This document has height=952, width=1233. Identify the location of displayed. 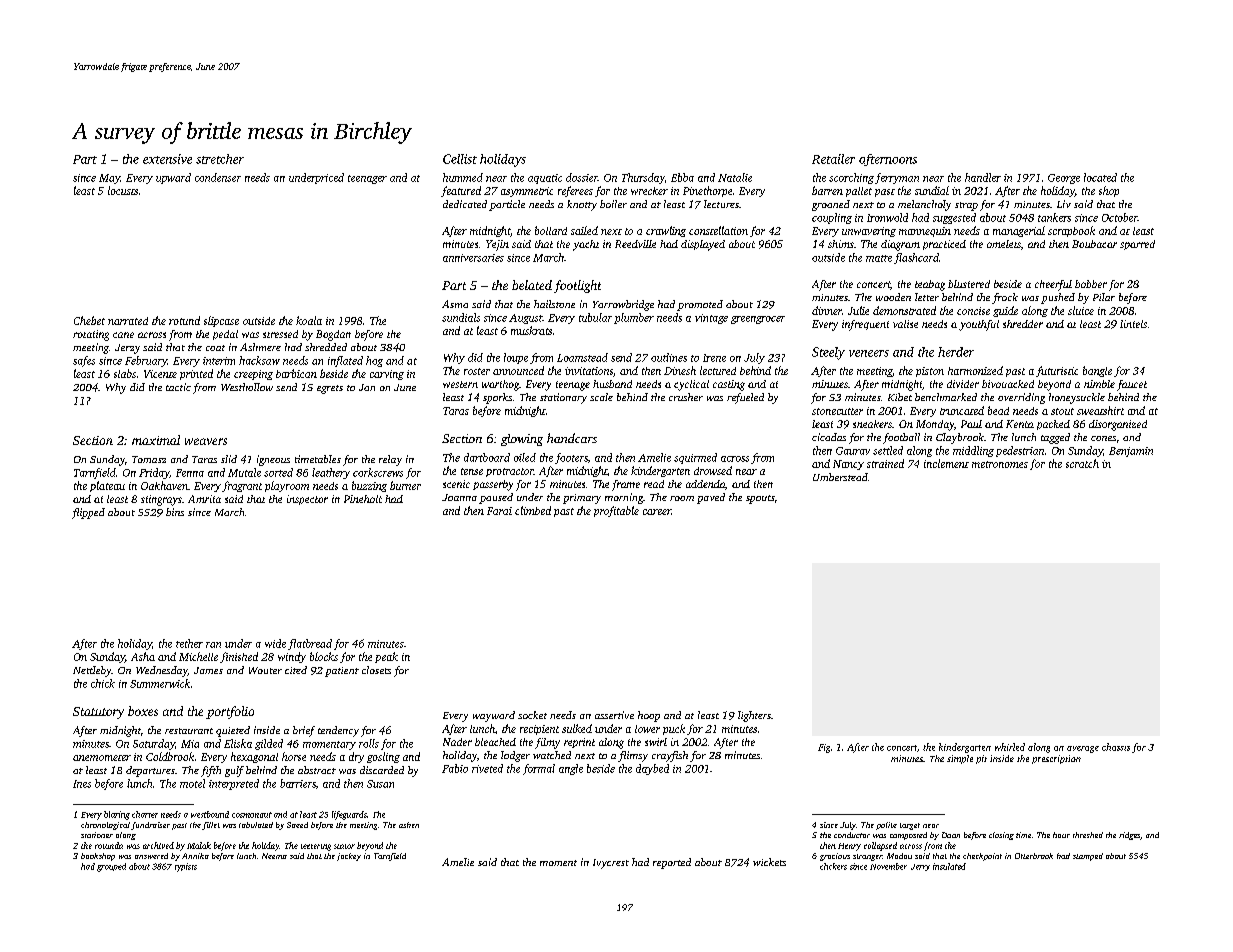
(703, 245).
